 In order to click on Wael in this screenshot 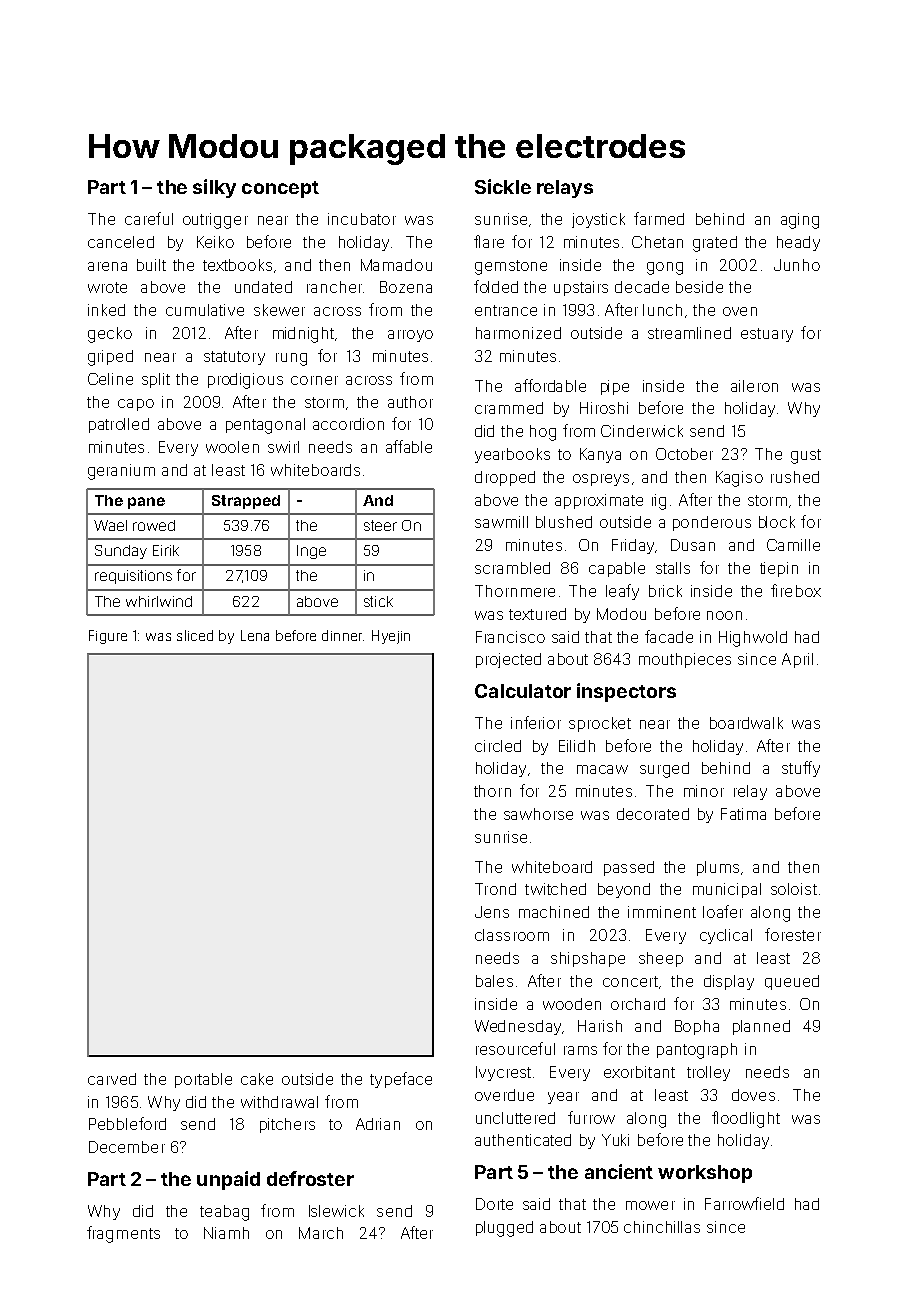, I will do `click(110, 525)`.
